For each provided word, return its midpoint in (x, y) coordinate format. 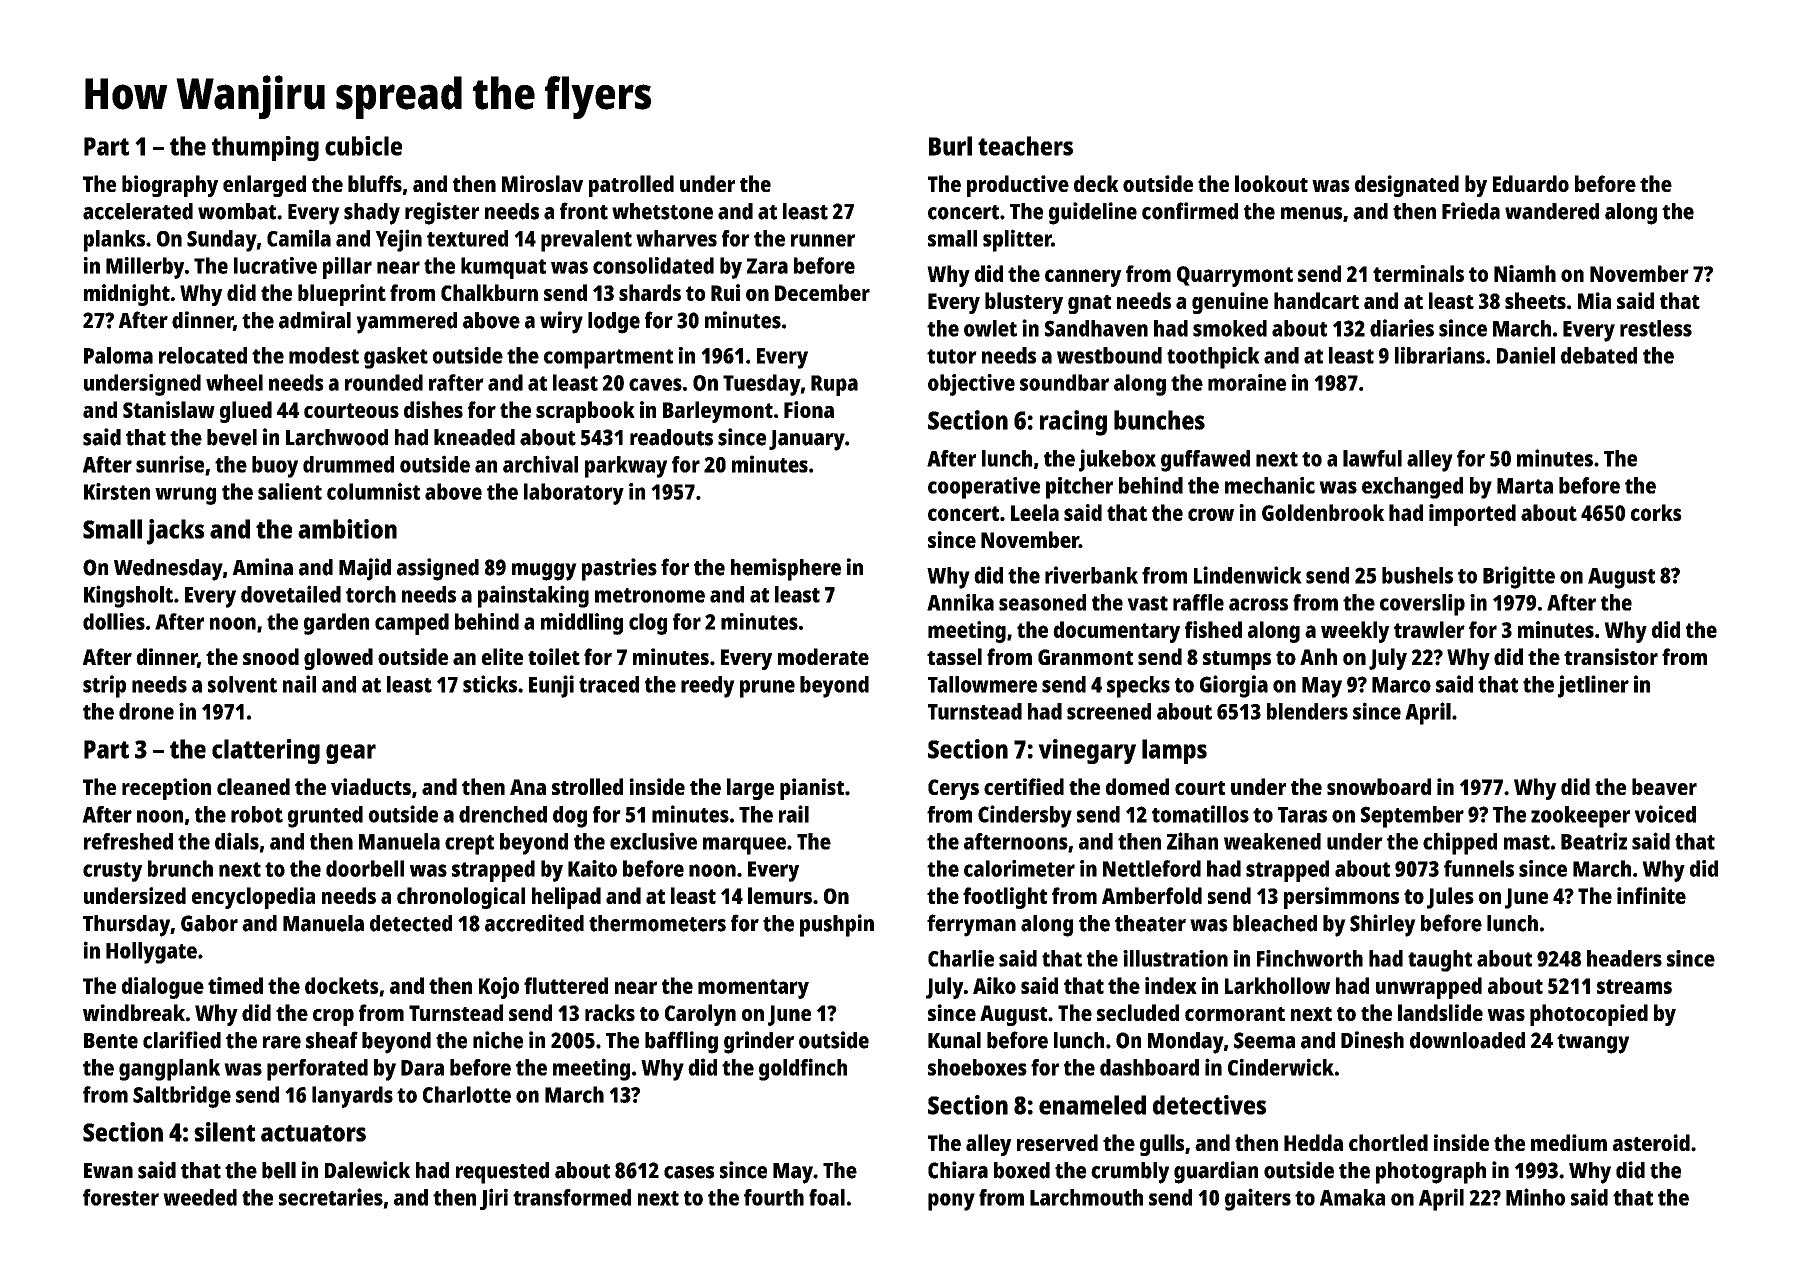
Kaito (592, 868)
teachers (1025, 146)
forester (121, 1197)
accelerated (138, 211)
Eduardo (1531, 183)
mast (1527, 842)
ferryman (971, 925)
